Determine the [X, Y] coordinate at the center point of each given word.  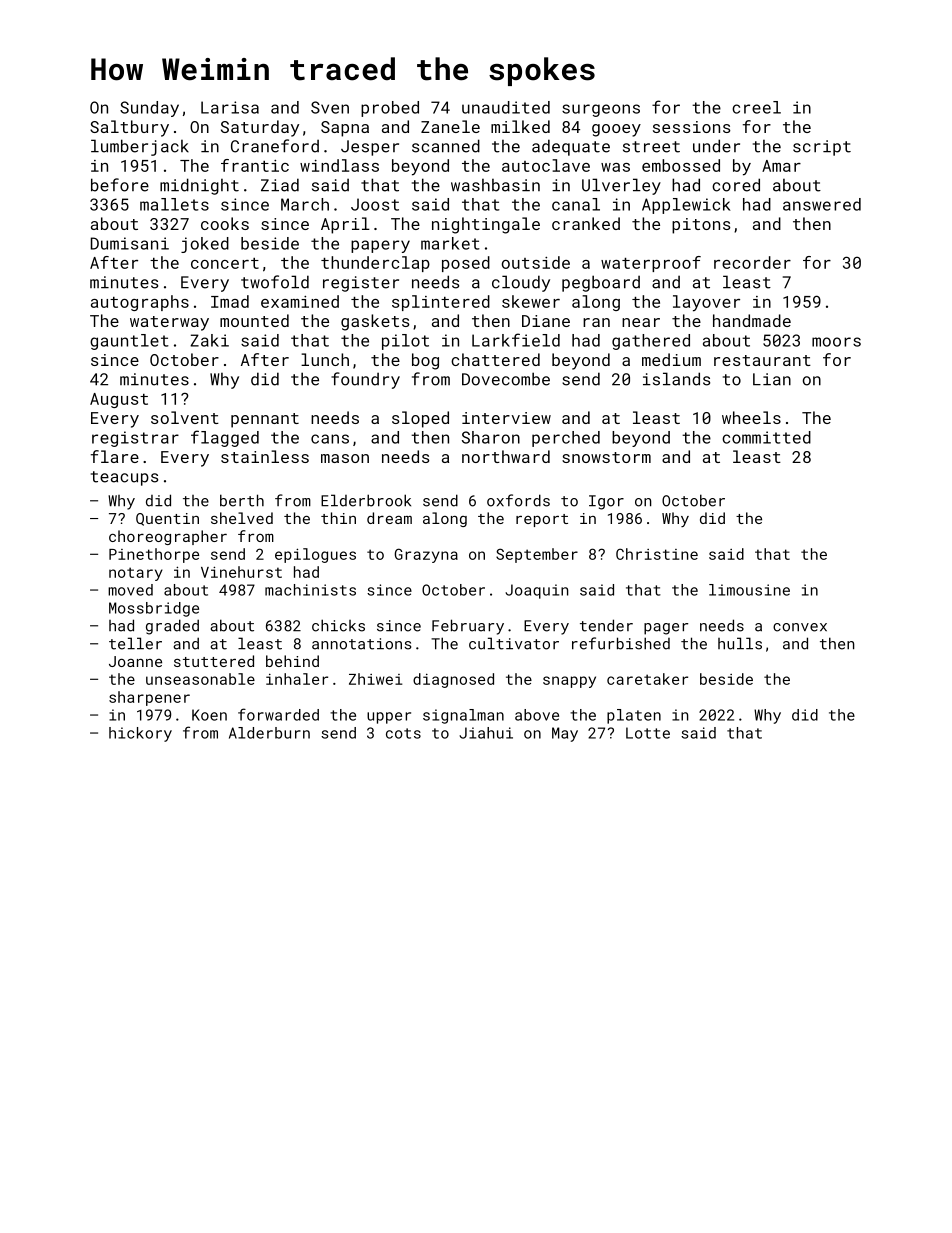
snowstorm [606, 457]
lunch [325, 359]
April [345, 225]
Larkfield [516, 340]
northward [506, 456]
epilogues [315, 555]
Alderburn [269, 733]
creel [756, 107]
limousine [749, 590]
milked [520, 126]
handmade [752, 320]
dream [389, 518]
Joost [375, 204]
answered [822, 204]
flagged [225, 438]
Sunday [149, 109]
